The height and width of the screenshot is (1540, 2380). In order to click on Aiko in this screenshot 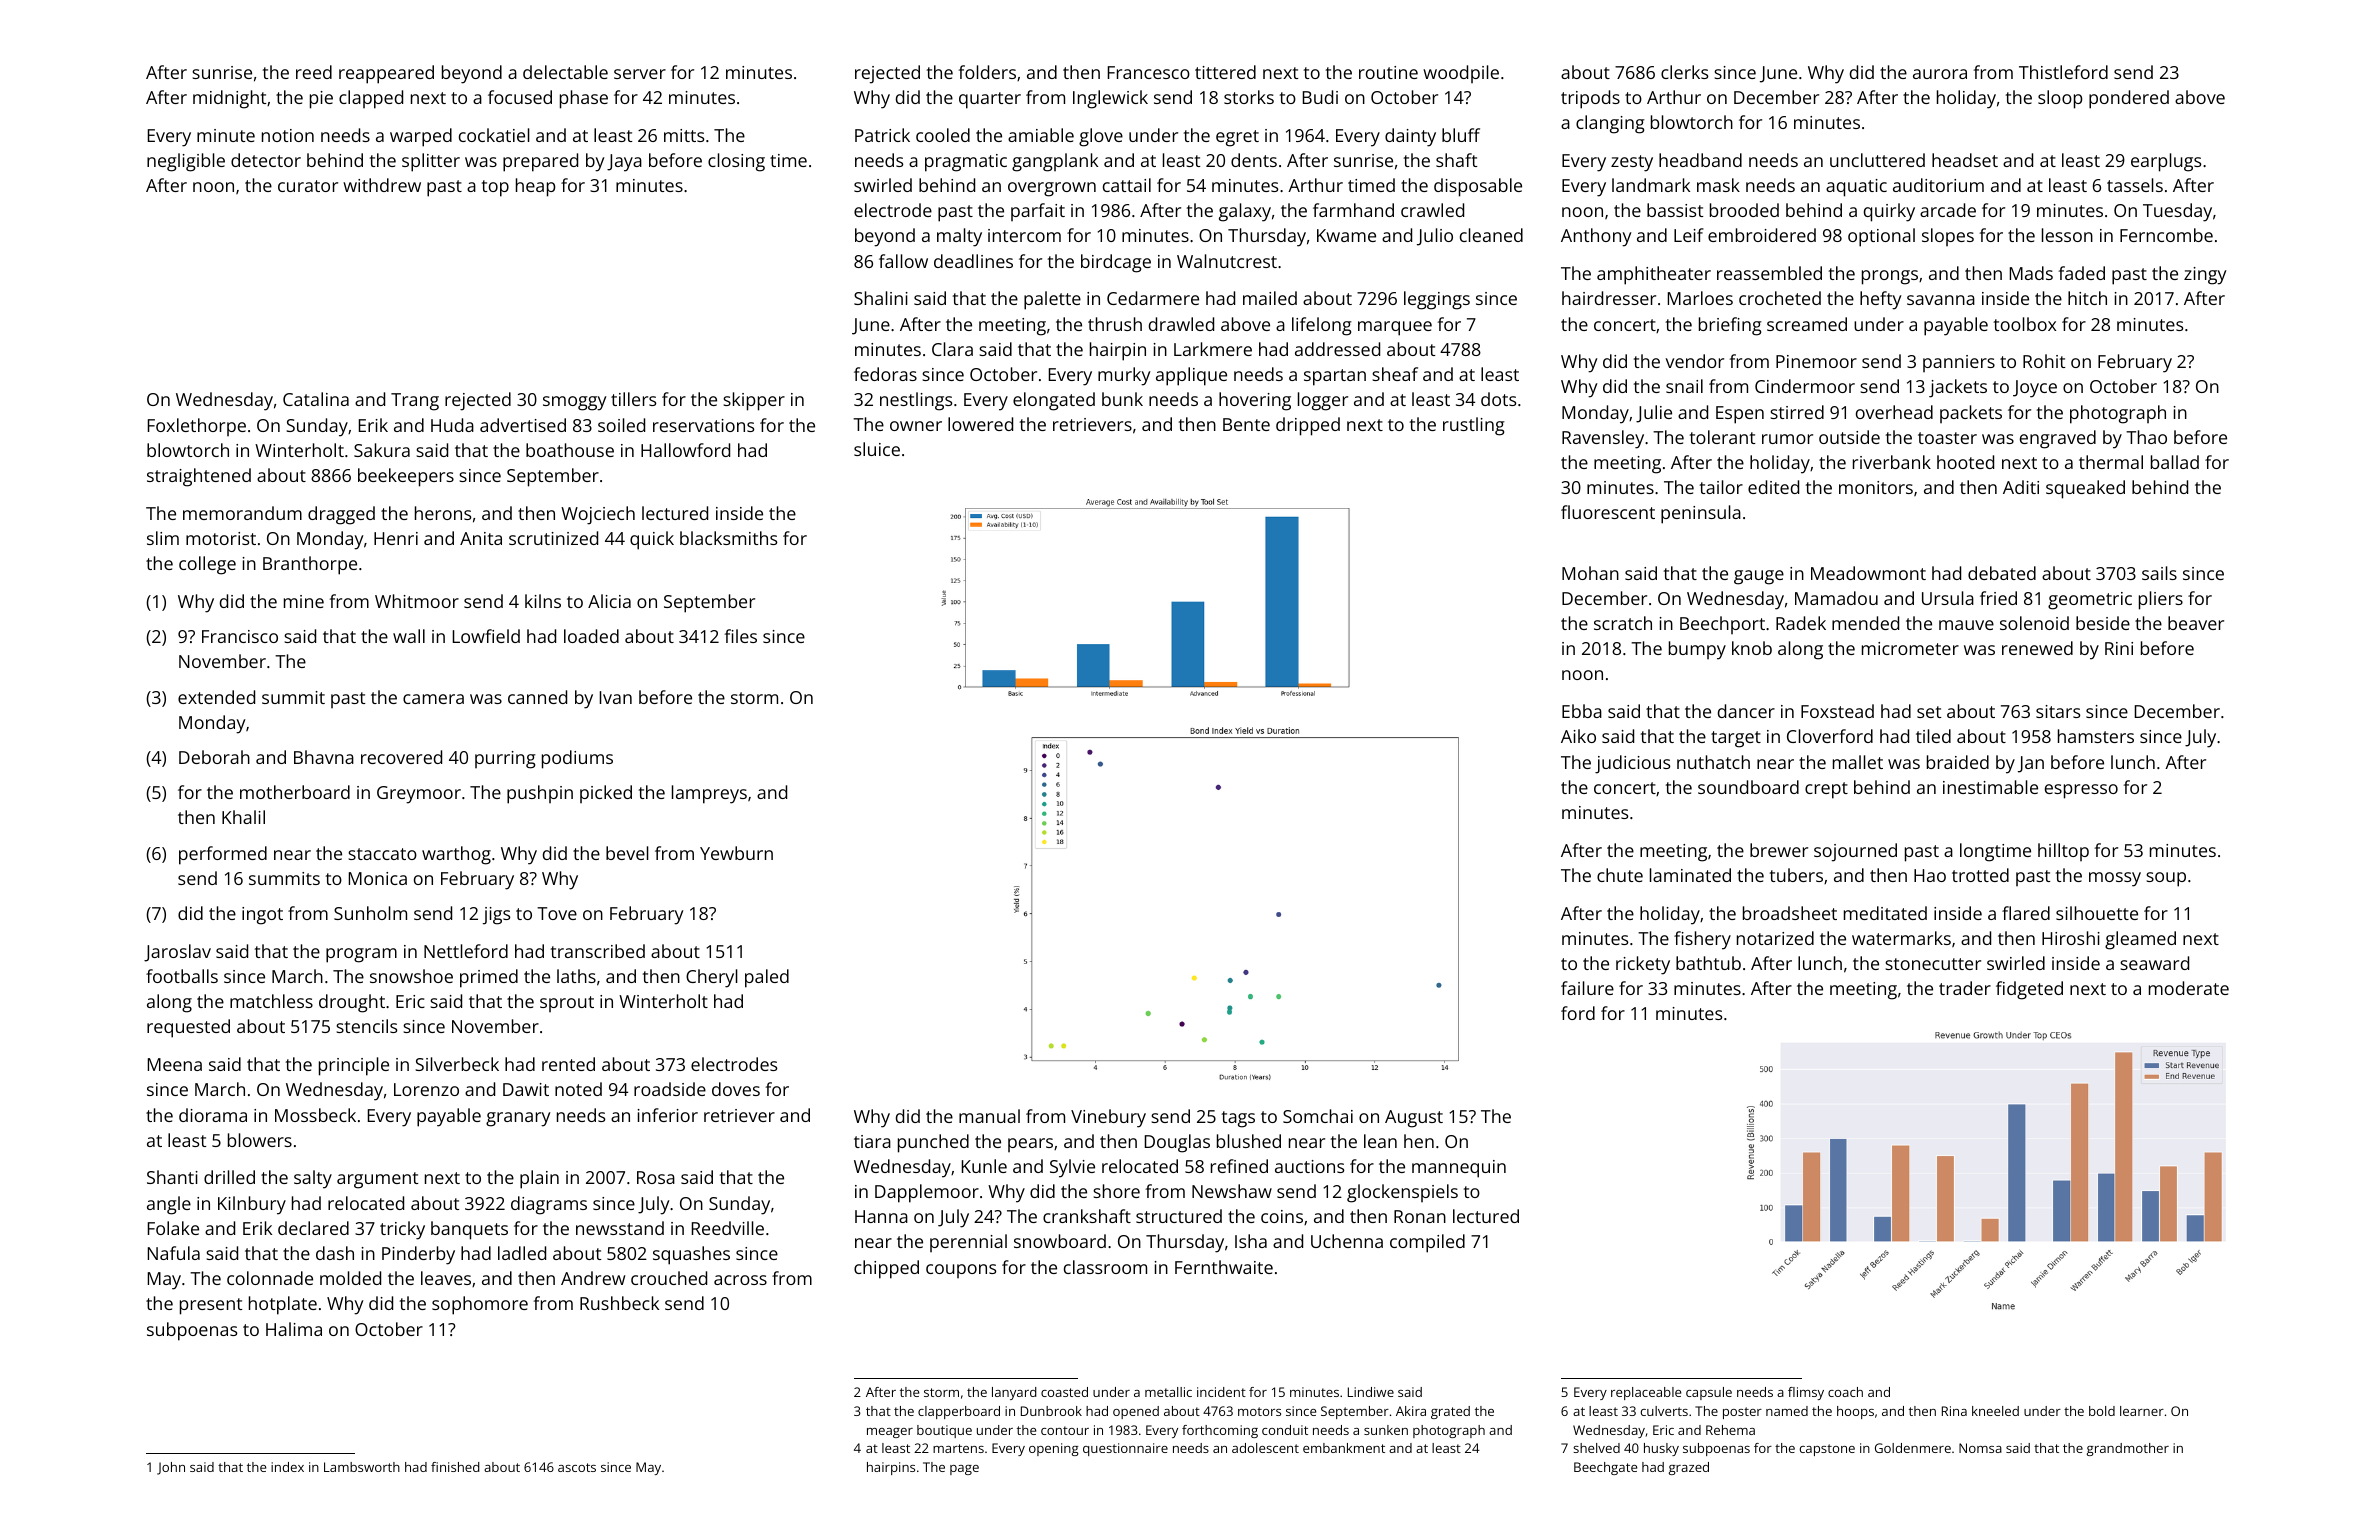, I will do `click(1578, 736)`.
